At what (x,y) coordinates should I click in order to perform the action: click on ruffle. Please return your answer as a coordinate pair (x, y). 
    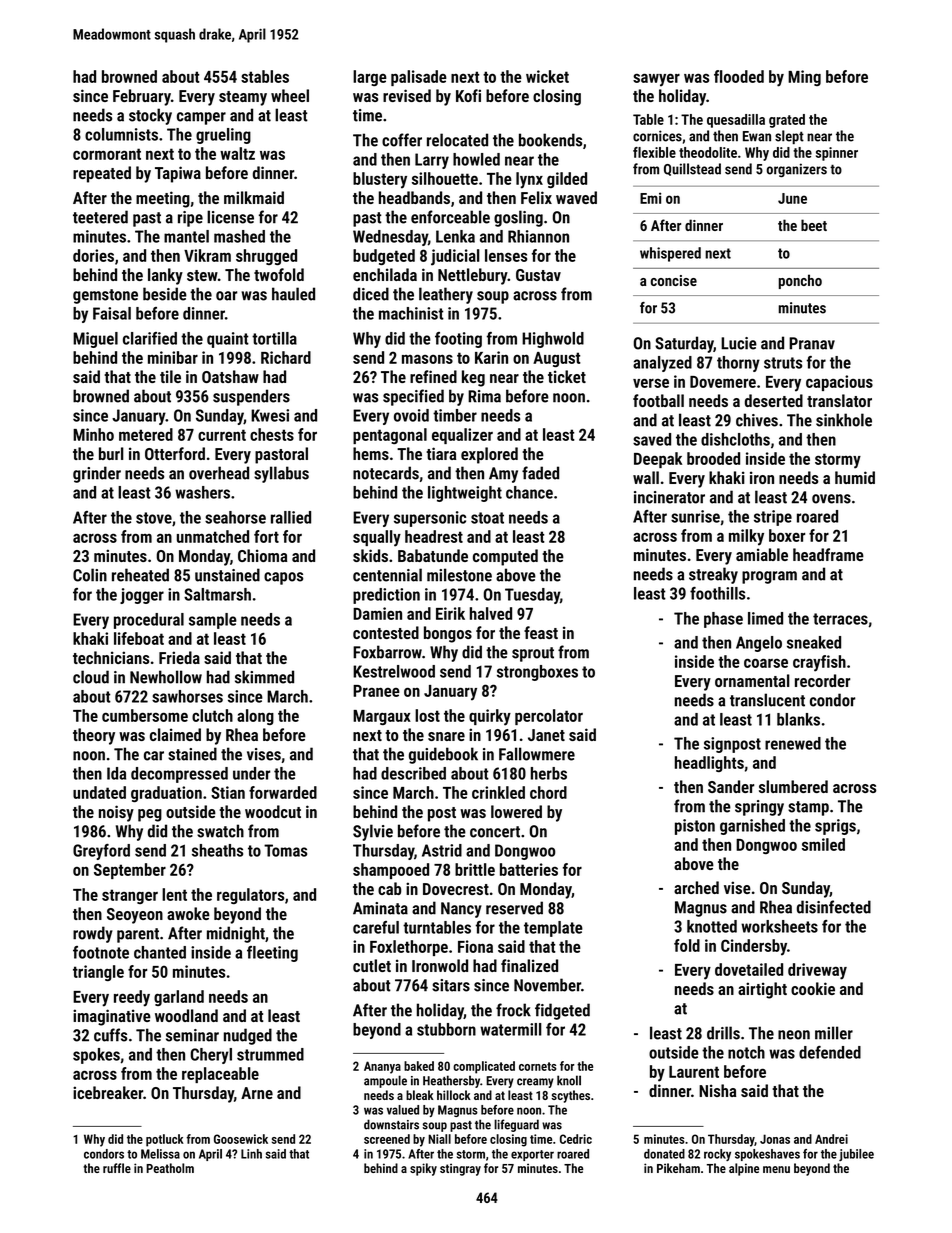
    Looking at the image, I should click on (117, 1168).
